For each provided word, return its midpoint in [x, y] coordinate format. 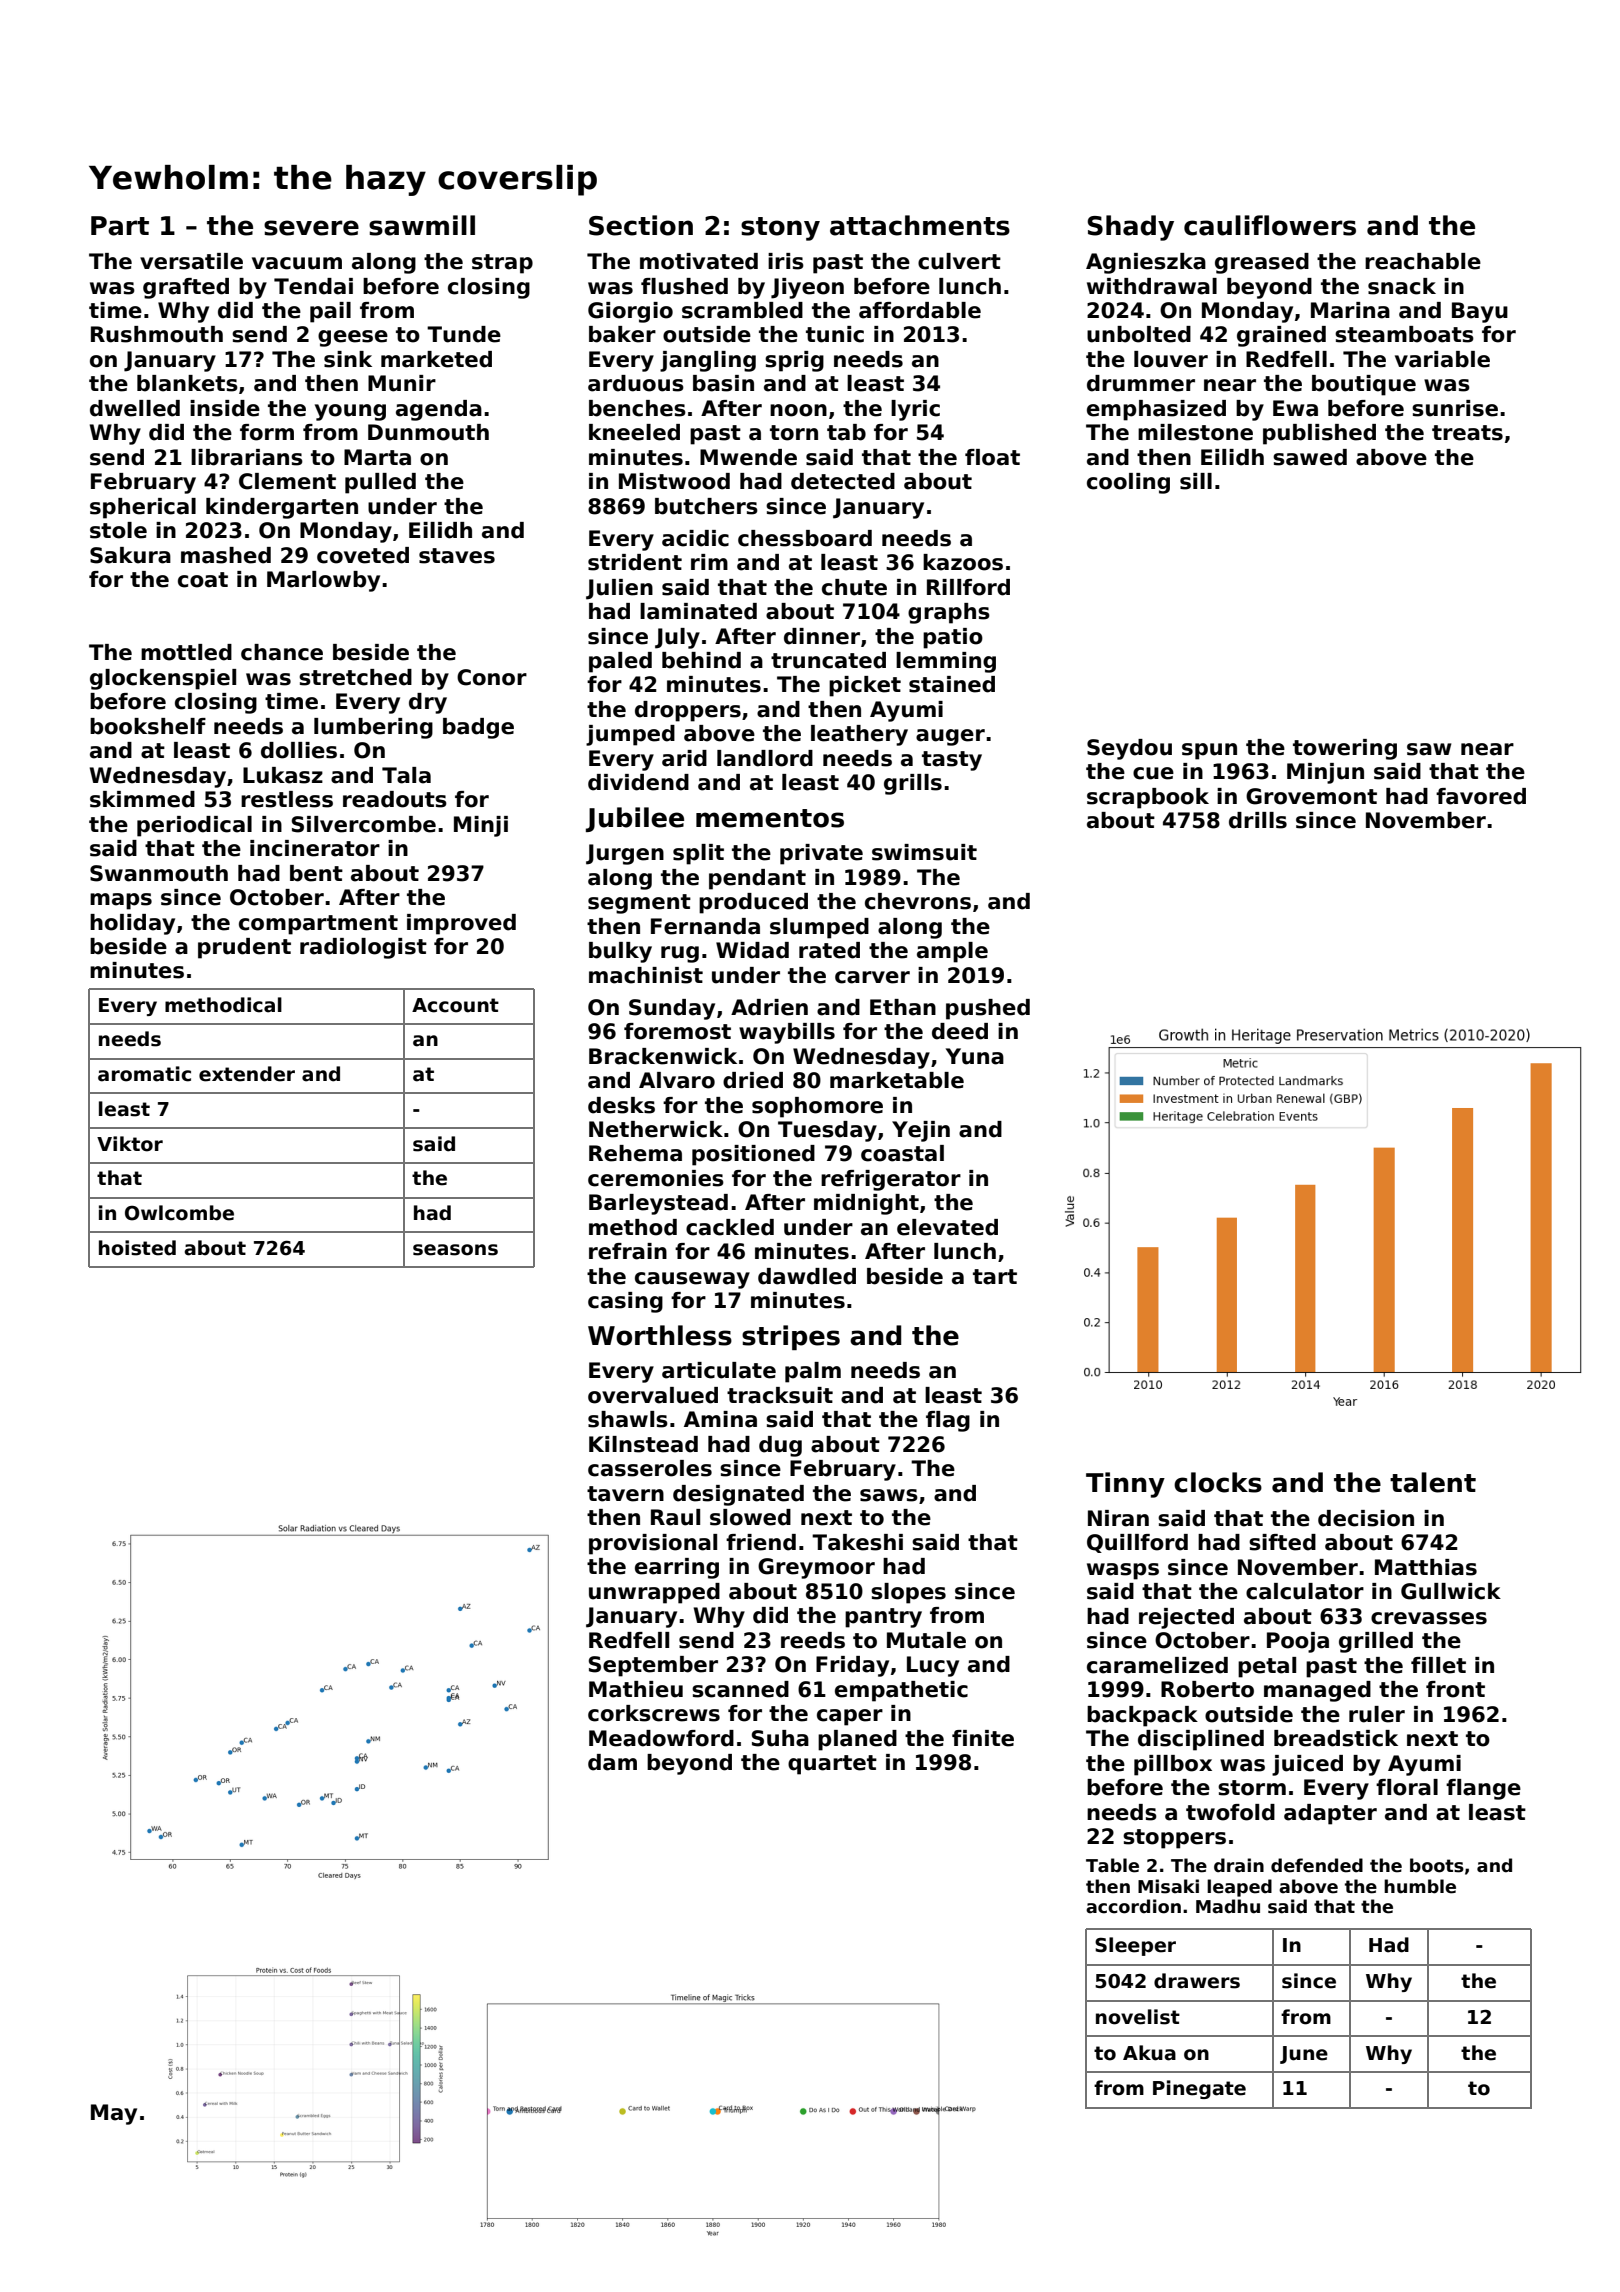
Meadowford [661, 1738]
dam [612, 1762]
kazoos [963, 562]
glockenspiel [163, 679]
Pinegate [1199, 2089]
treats [1467, 433]
